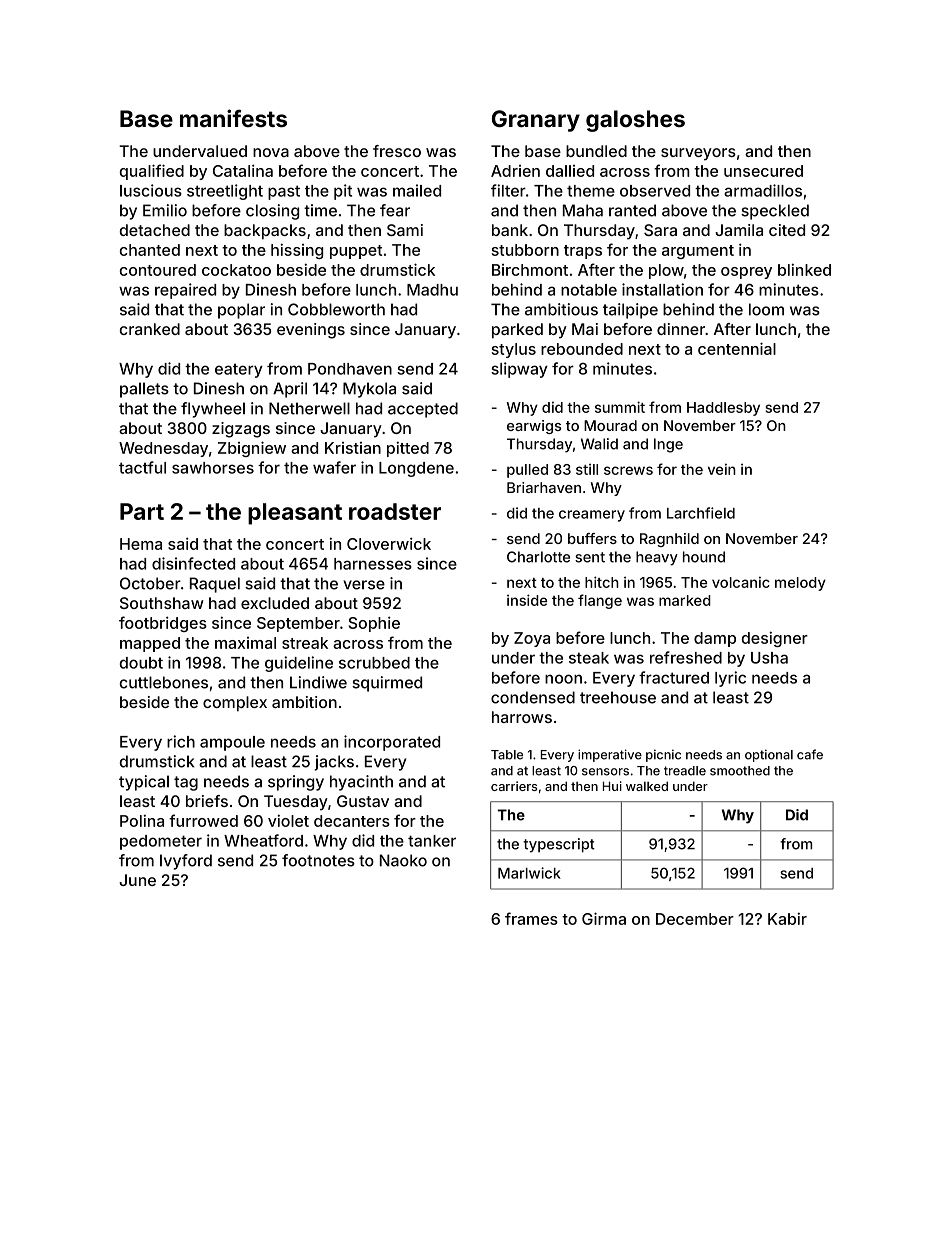  Describe the element at coordinates (374, 624) in the screenshot. I see `Sophie` at that location.
